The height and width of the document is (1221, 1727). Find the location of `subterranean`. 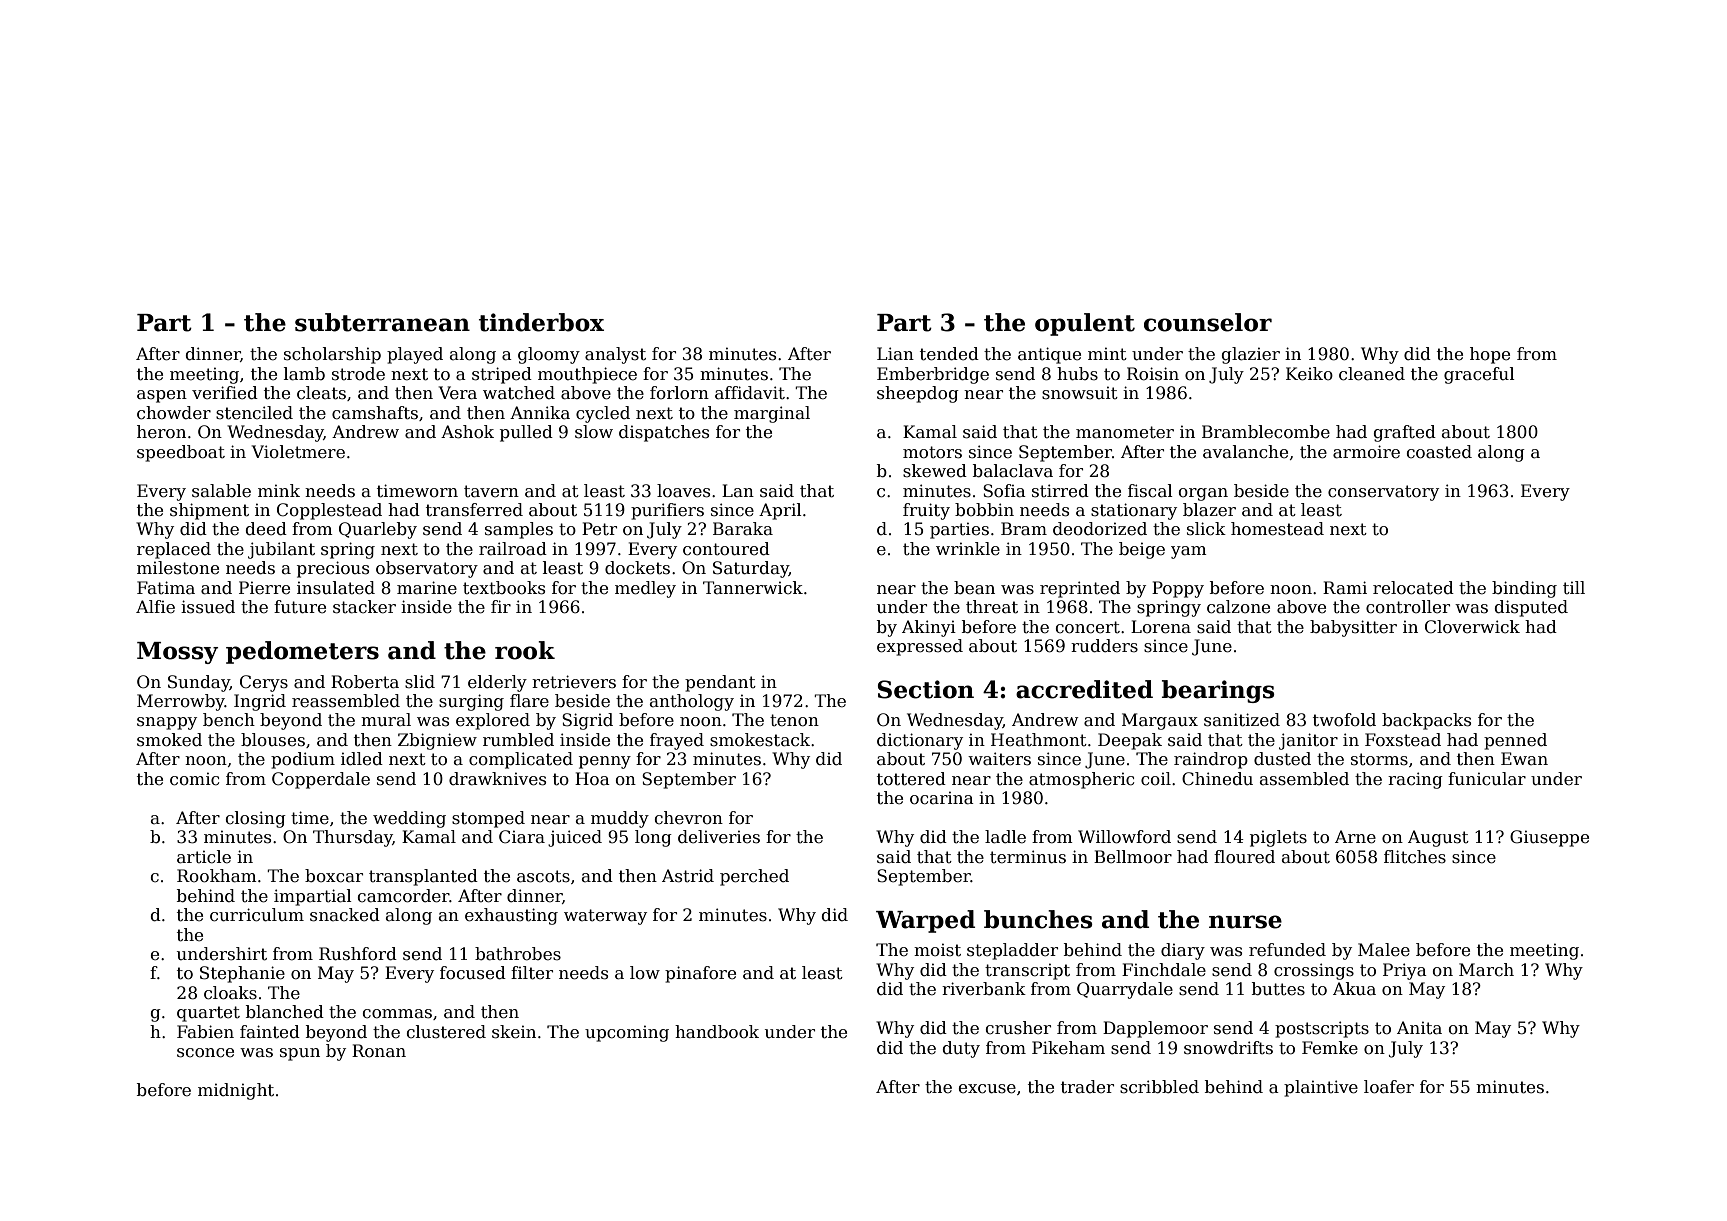

subterranean is located at coordinates (382, 322).
